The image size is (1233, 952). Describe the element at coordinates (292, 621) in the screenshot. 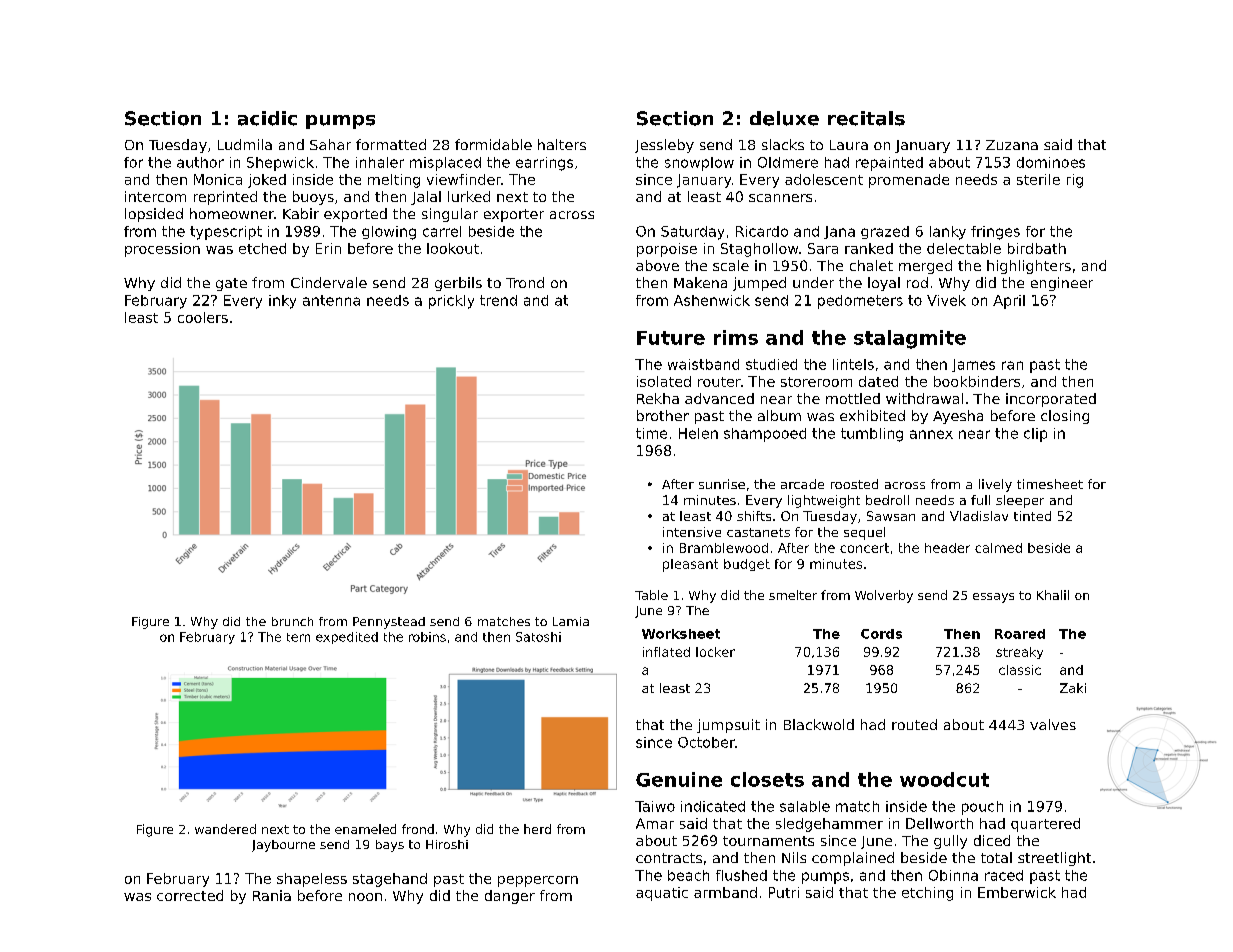

I see `brunch` at that location.
